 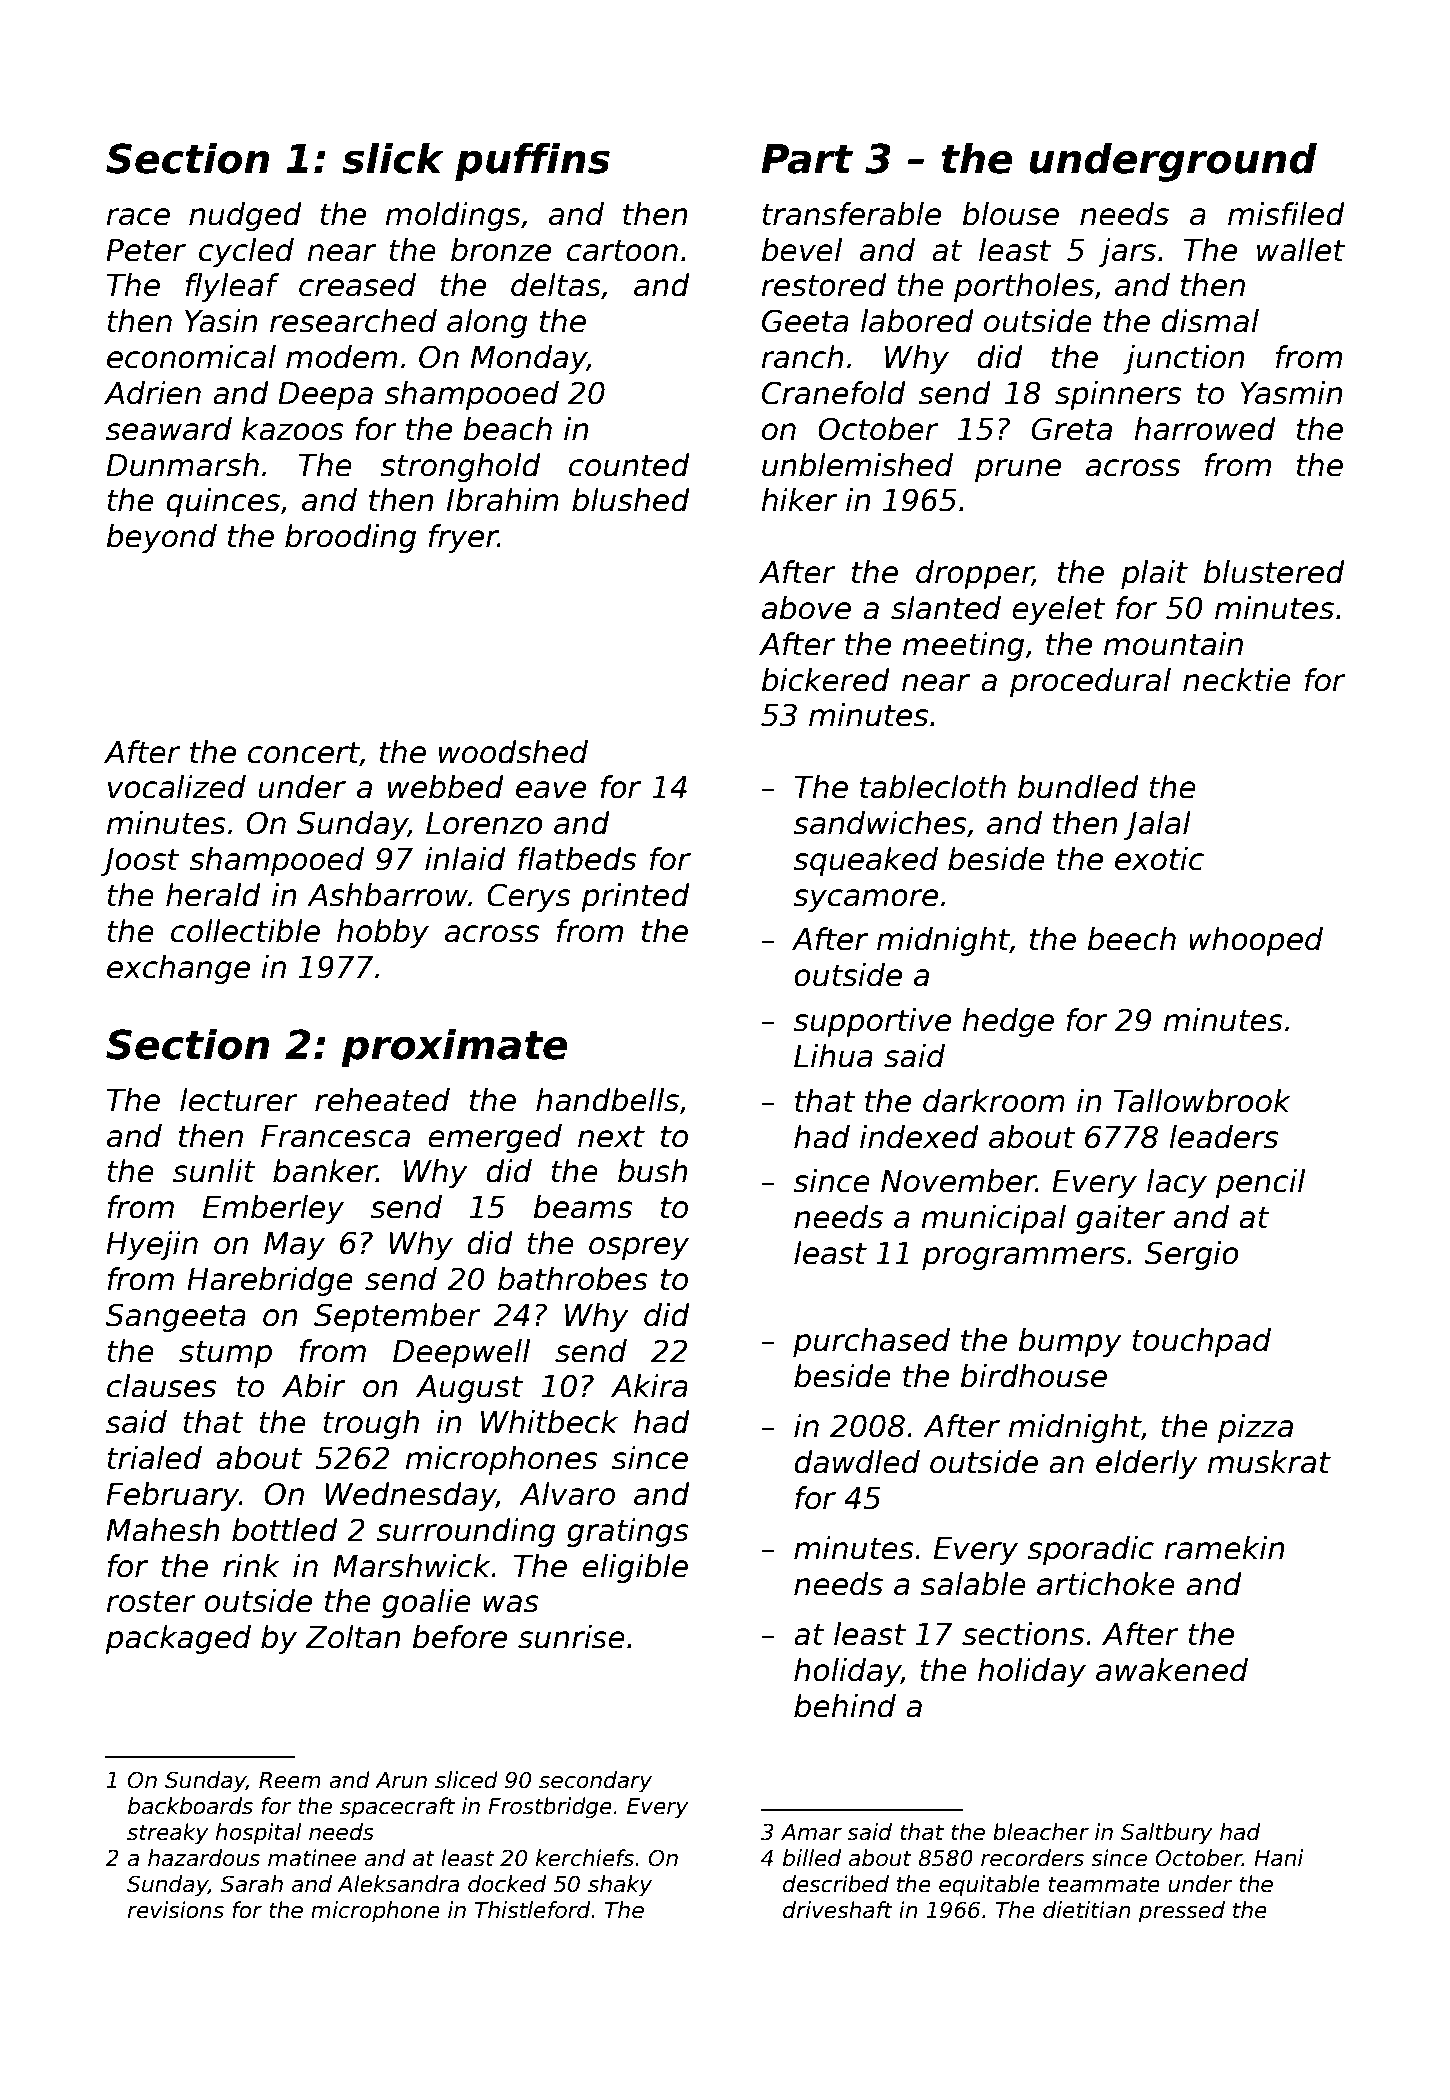 What do you see at coordinates (463, 538) in the image?
I see `fryer` at bounding box center [463, 538].
